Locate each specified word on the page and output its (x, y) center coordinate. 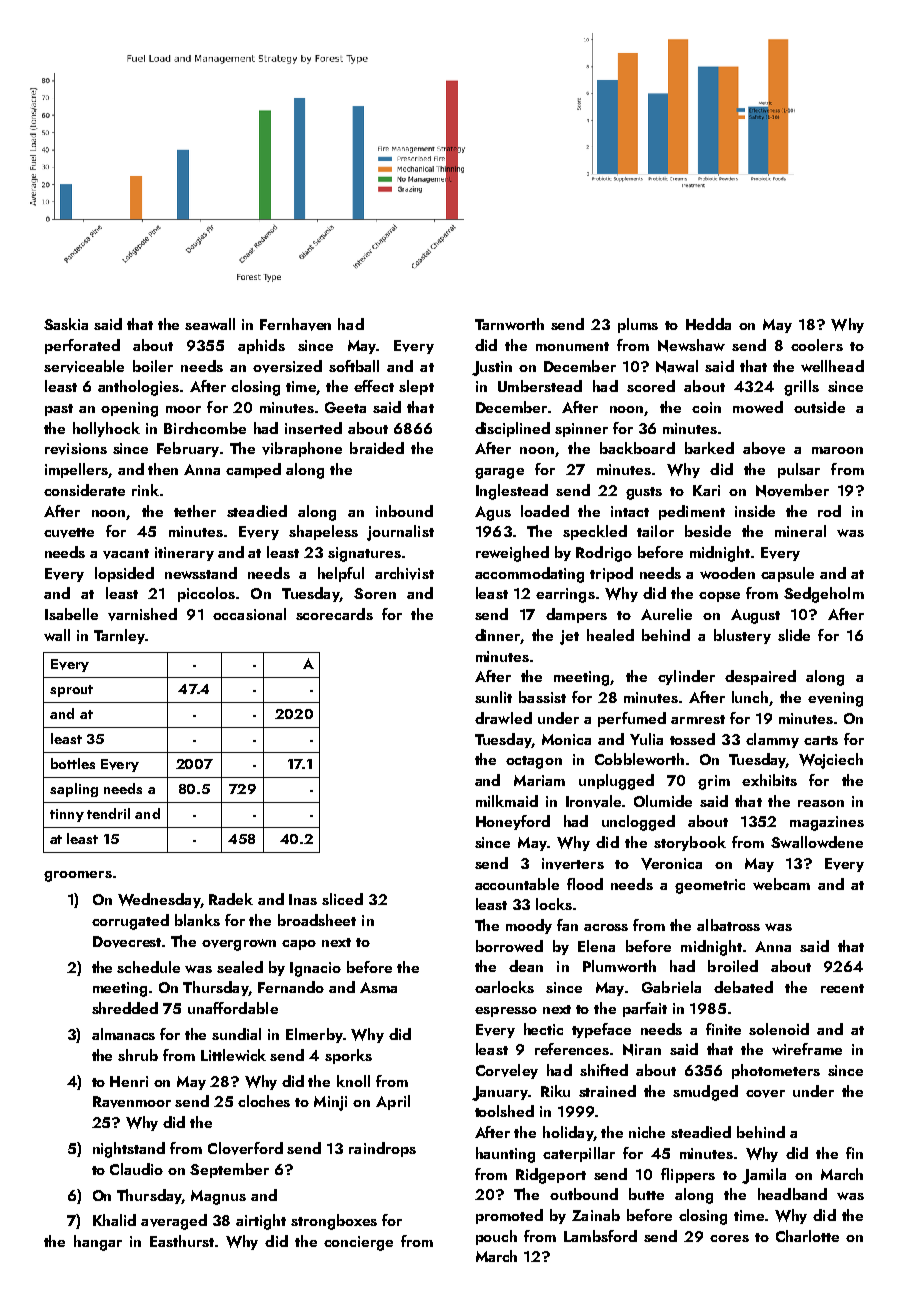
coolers (817, 345)
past (59, 410)
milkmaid (507, 801)
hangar (98, 1243)
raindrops (382, 1149)
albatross (728, 925)
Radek (231, 899)
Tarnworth (509, 324)
